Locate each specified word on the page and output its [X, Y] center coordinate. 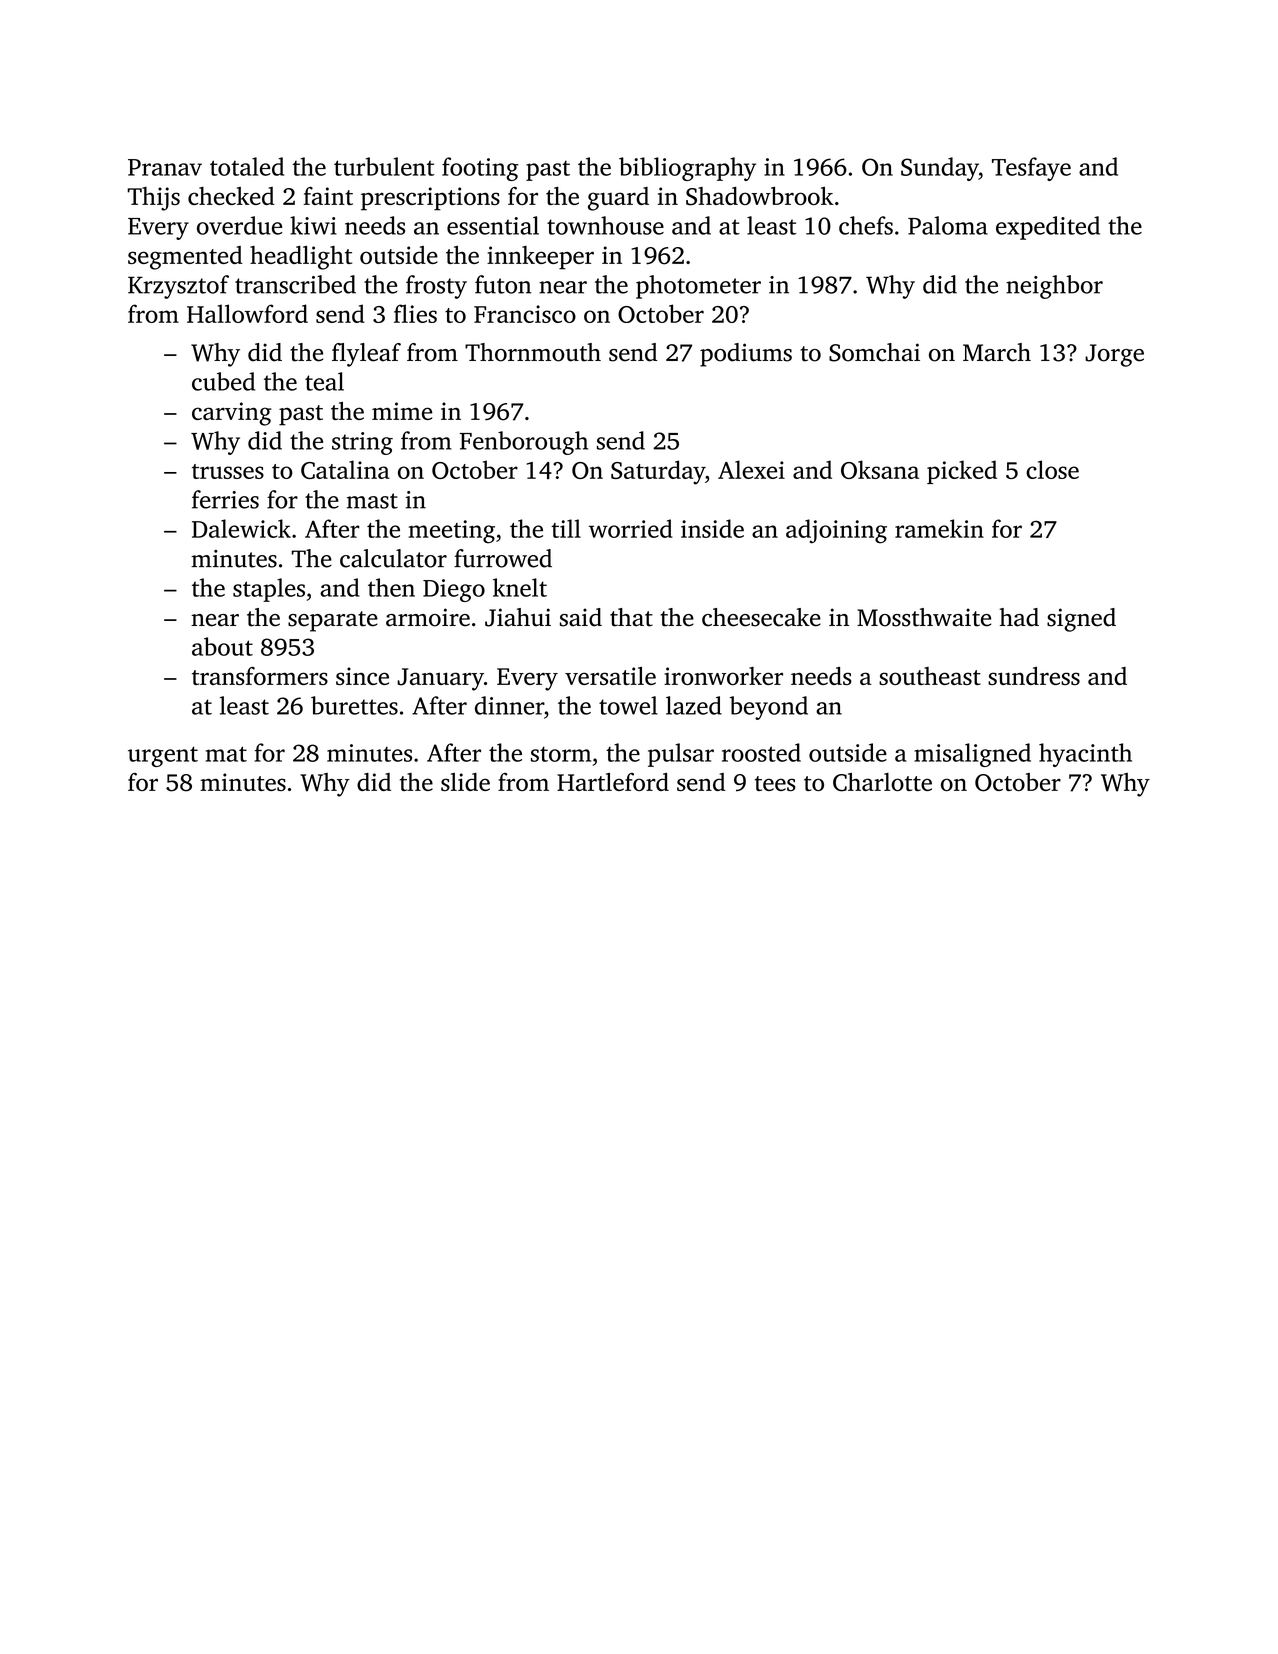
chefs [866, 225]
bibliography [687, 169]
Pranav [165, 167]
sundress [1034, 676]
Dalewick [241, 528]
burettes [354, 705]
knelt [520, 587]
